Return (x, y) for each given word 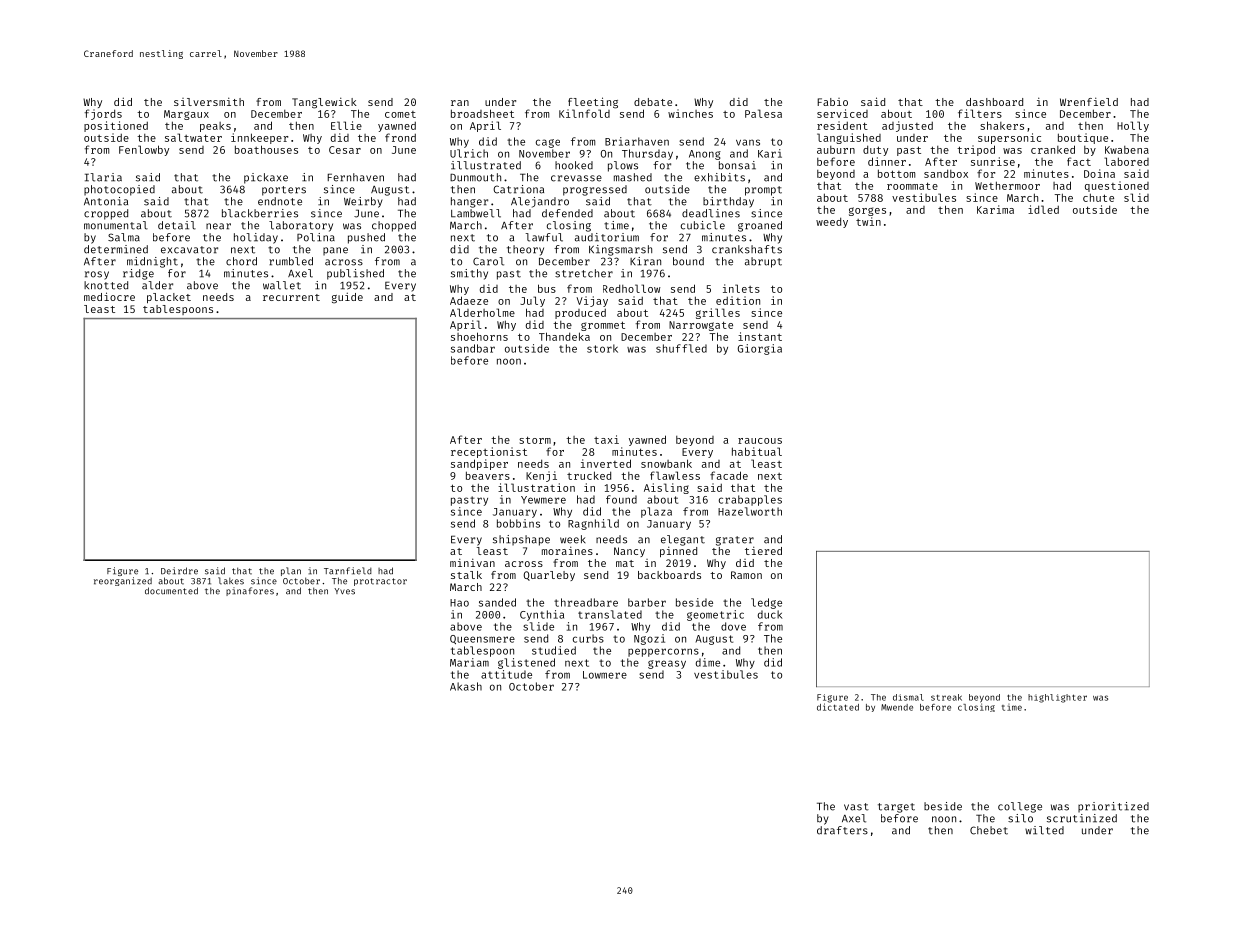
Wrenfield (1089, 101)
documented (171, 591)
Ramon (746, 575)
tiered (763, 550)
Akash (466, 686)
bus (547, 288)
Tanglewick (324, 103)
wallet (282, 285)
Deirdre (179, 571)
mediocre (109, 296)
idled (1043, 209)
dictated (838, 707)
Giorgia (760, 349)
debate (653, 102)
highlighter (1057, 698)
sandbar (473, 348)
